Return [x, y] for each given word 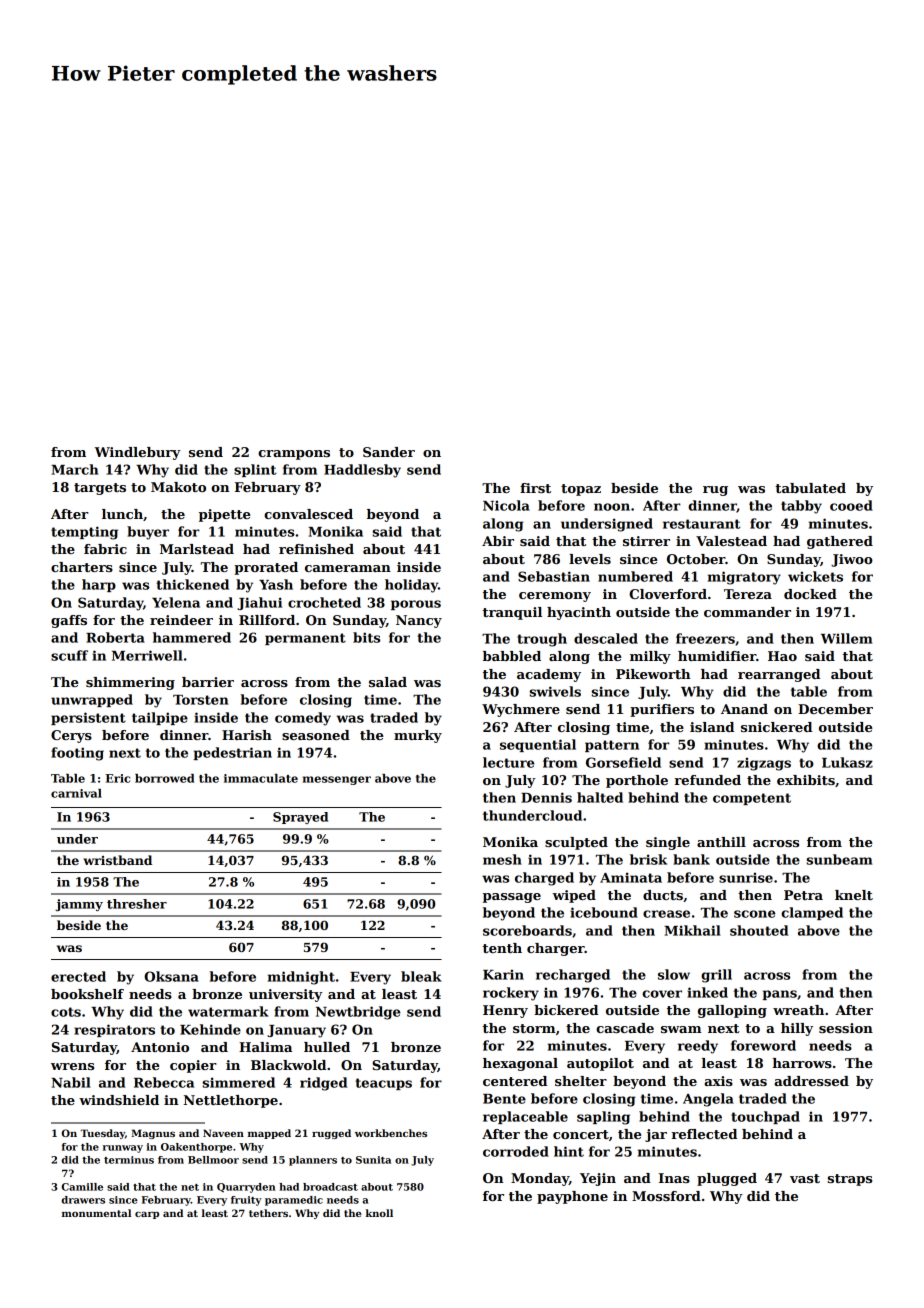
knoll [379, 1213]
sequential [538, 745]
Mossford [666, 1196]
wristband [117, 860]
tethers [268, 1213]
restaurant [701, 524]
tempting [84, 533]
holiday [411, 586]
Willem [846, 638]
